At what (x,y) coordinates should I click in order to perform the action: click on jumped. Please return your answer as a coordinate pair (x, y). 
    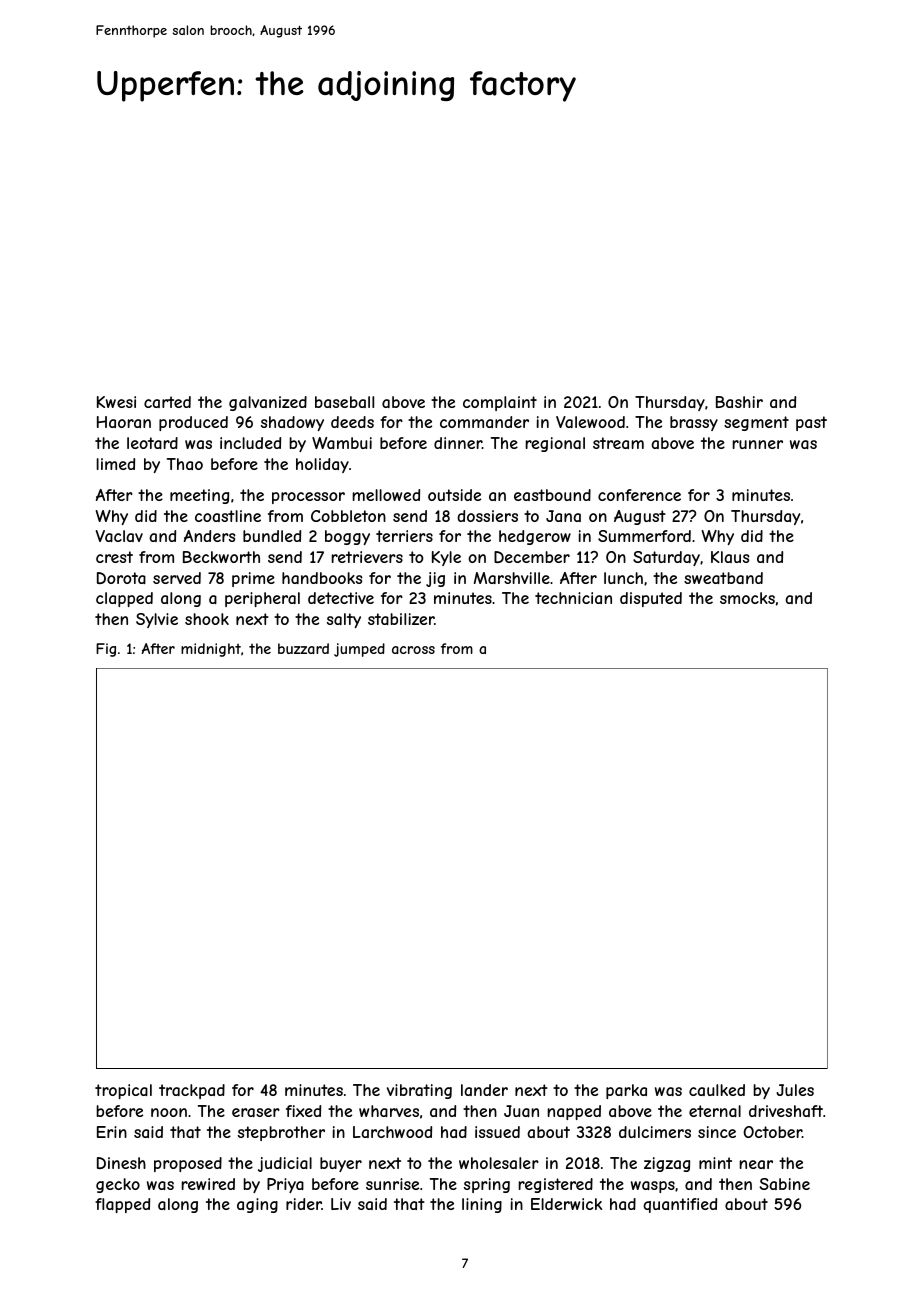
    Looking at the image, I should click on (359, 650).
